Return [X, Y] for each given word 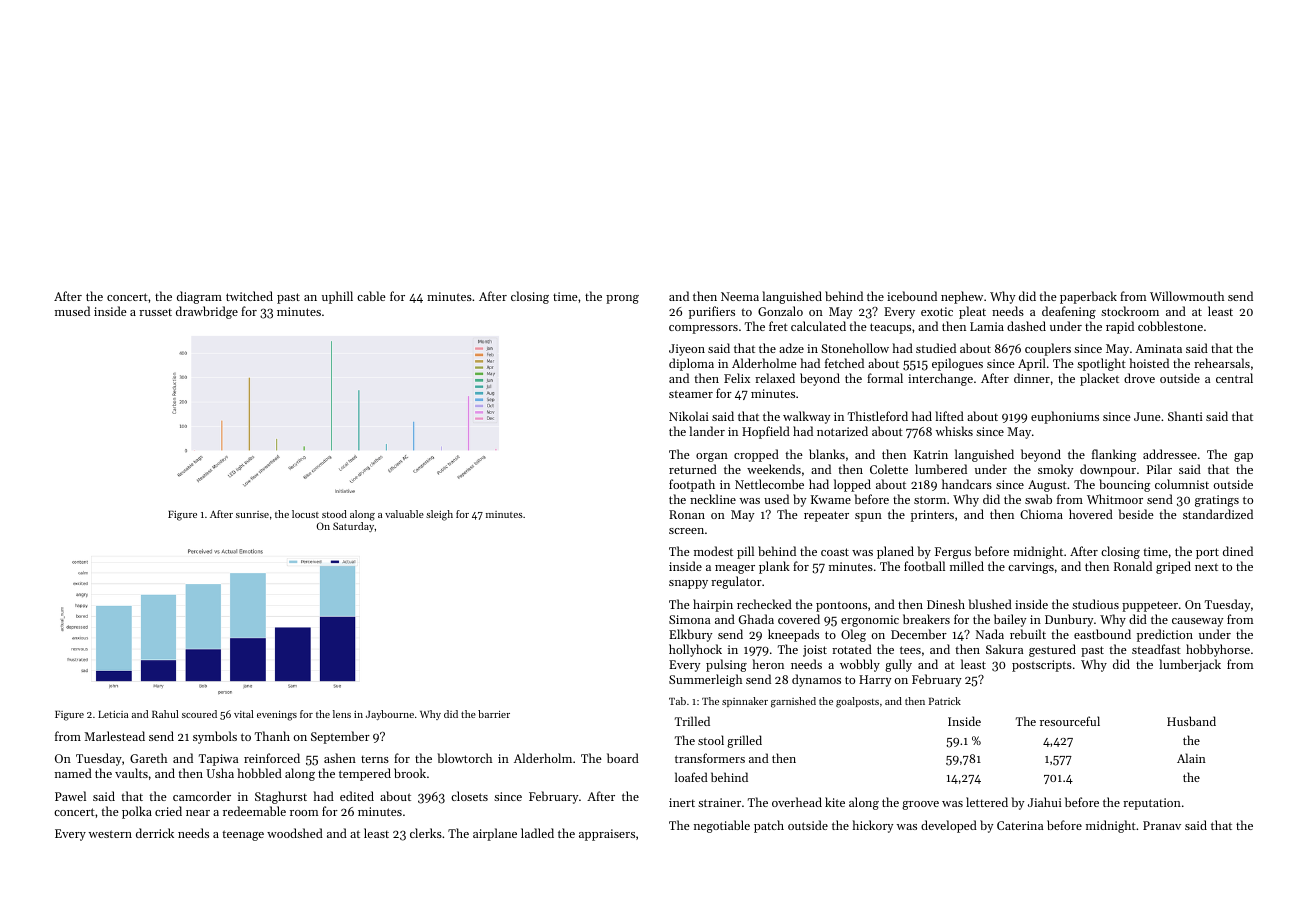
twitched [249, 296]
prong [622, 299]
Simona [689, 619]
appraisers [607, 835]
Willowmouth [1187, 296]
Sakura [1004, 649]
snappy [688, 584]
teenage [243, 835]
